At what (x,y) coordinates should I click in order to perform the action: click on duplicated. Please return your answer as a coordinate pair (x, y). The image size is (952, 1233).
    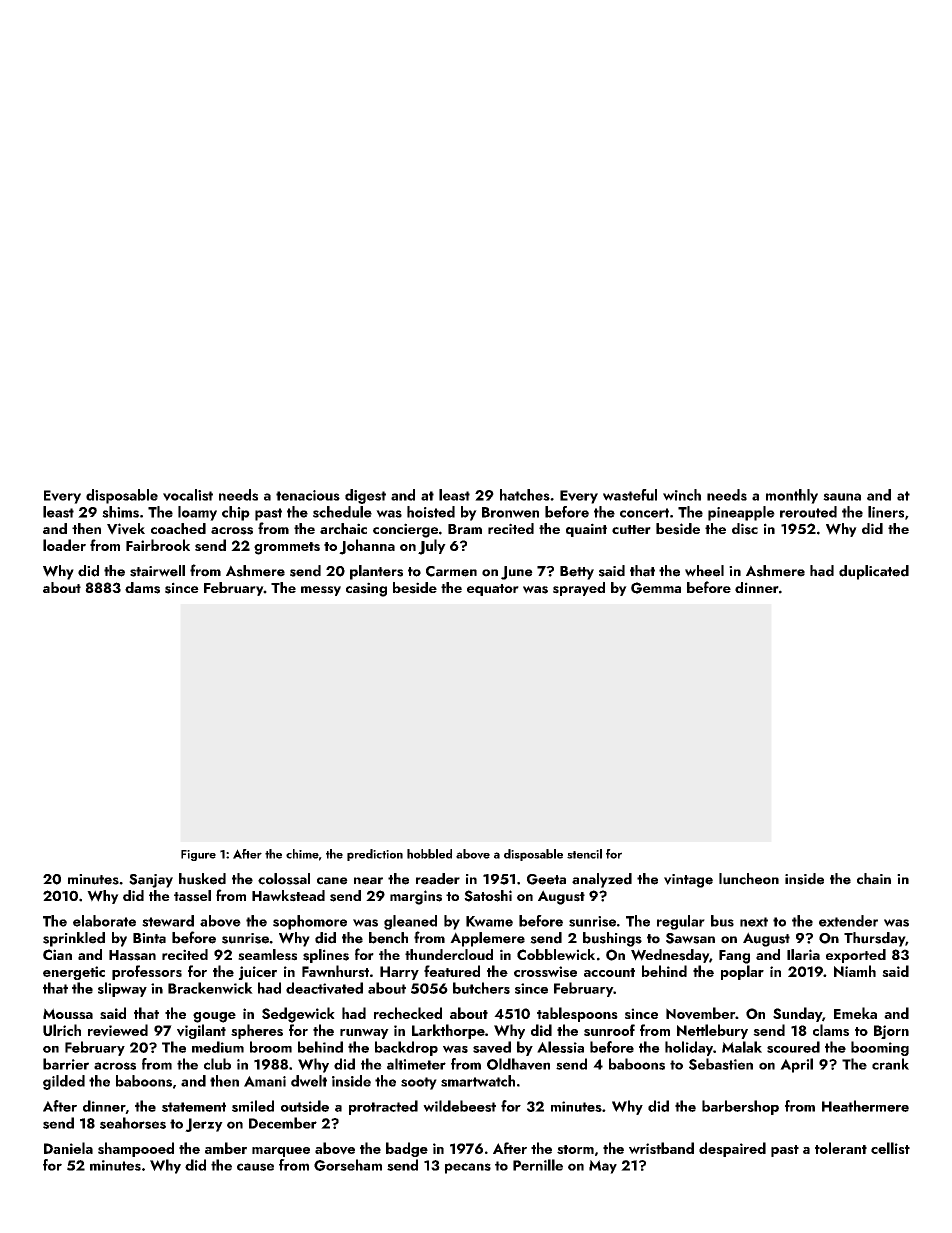
    Looking at the image, I should click on (874, 572).
